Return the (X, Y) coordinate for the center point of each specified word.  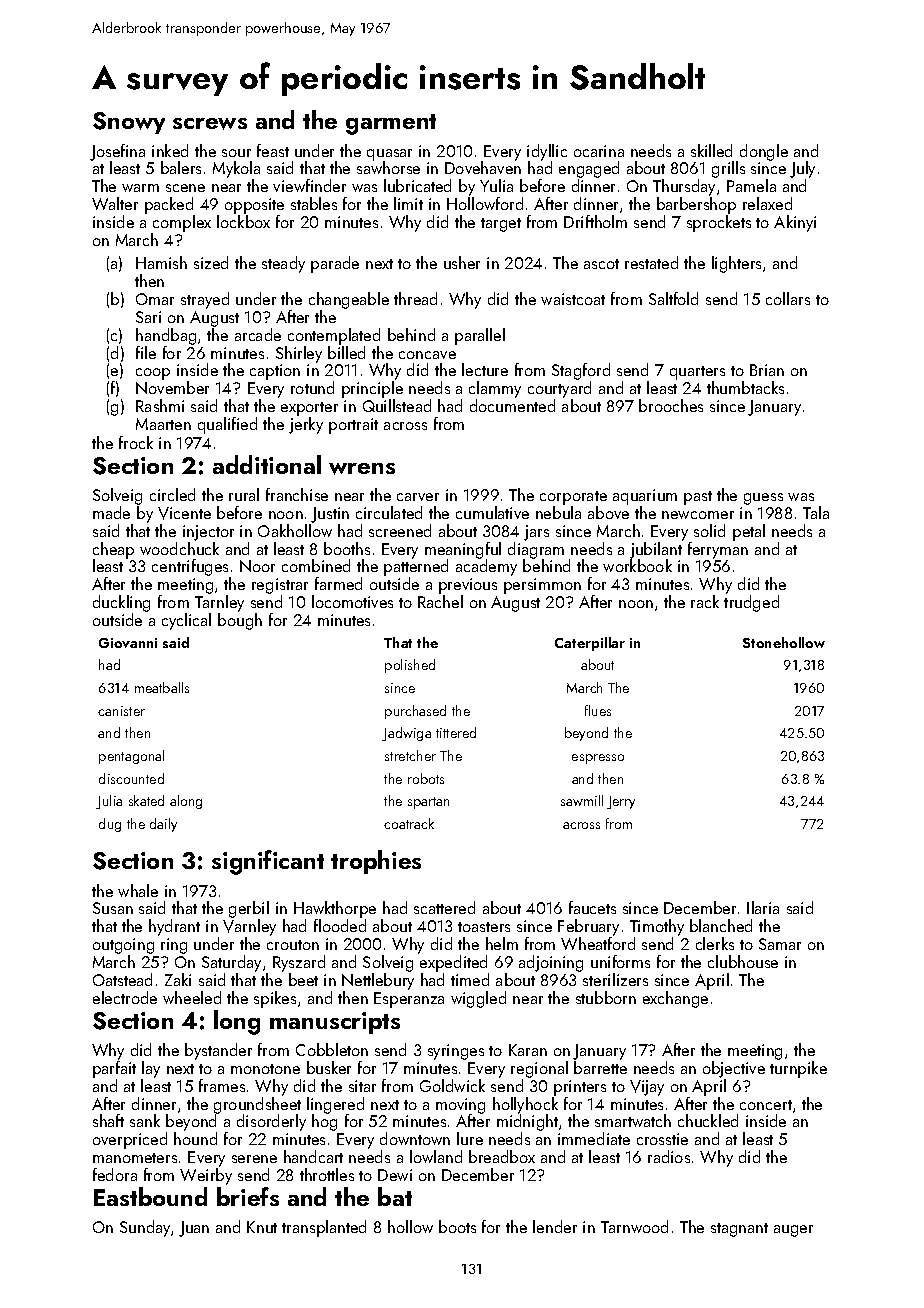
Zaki (178, 979)
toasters (484, 927)
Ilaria (763, 907)
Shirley (299, 354)
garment (391, 124)
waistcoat (573, 299)
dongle (764, 152)
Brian (767, 370)
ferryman (718, 550)
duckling (121, 603)
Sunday (145, 1228)
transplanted (324, 1228)
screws (210, 124)
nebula (558, 512)
